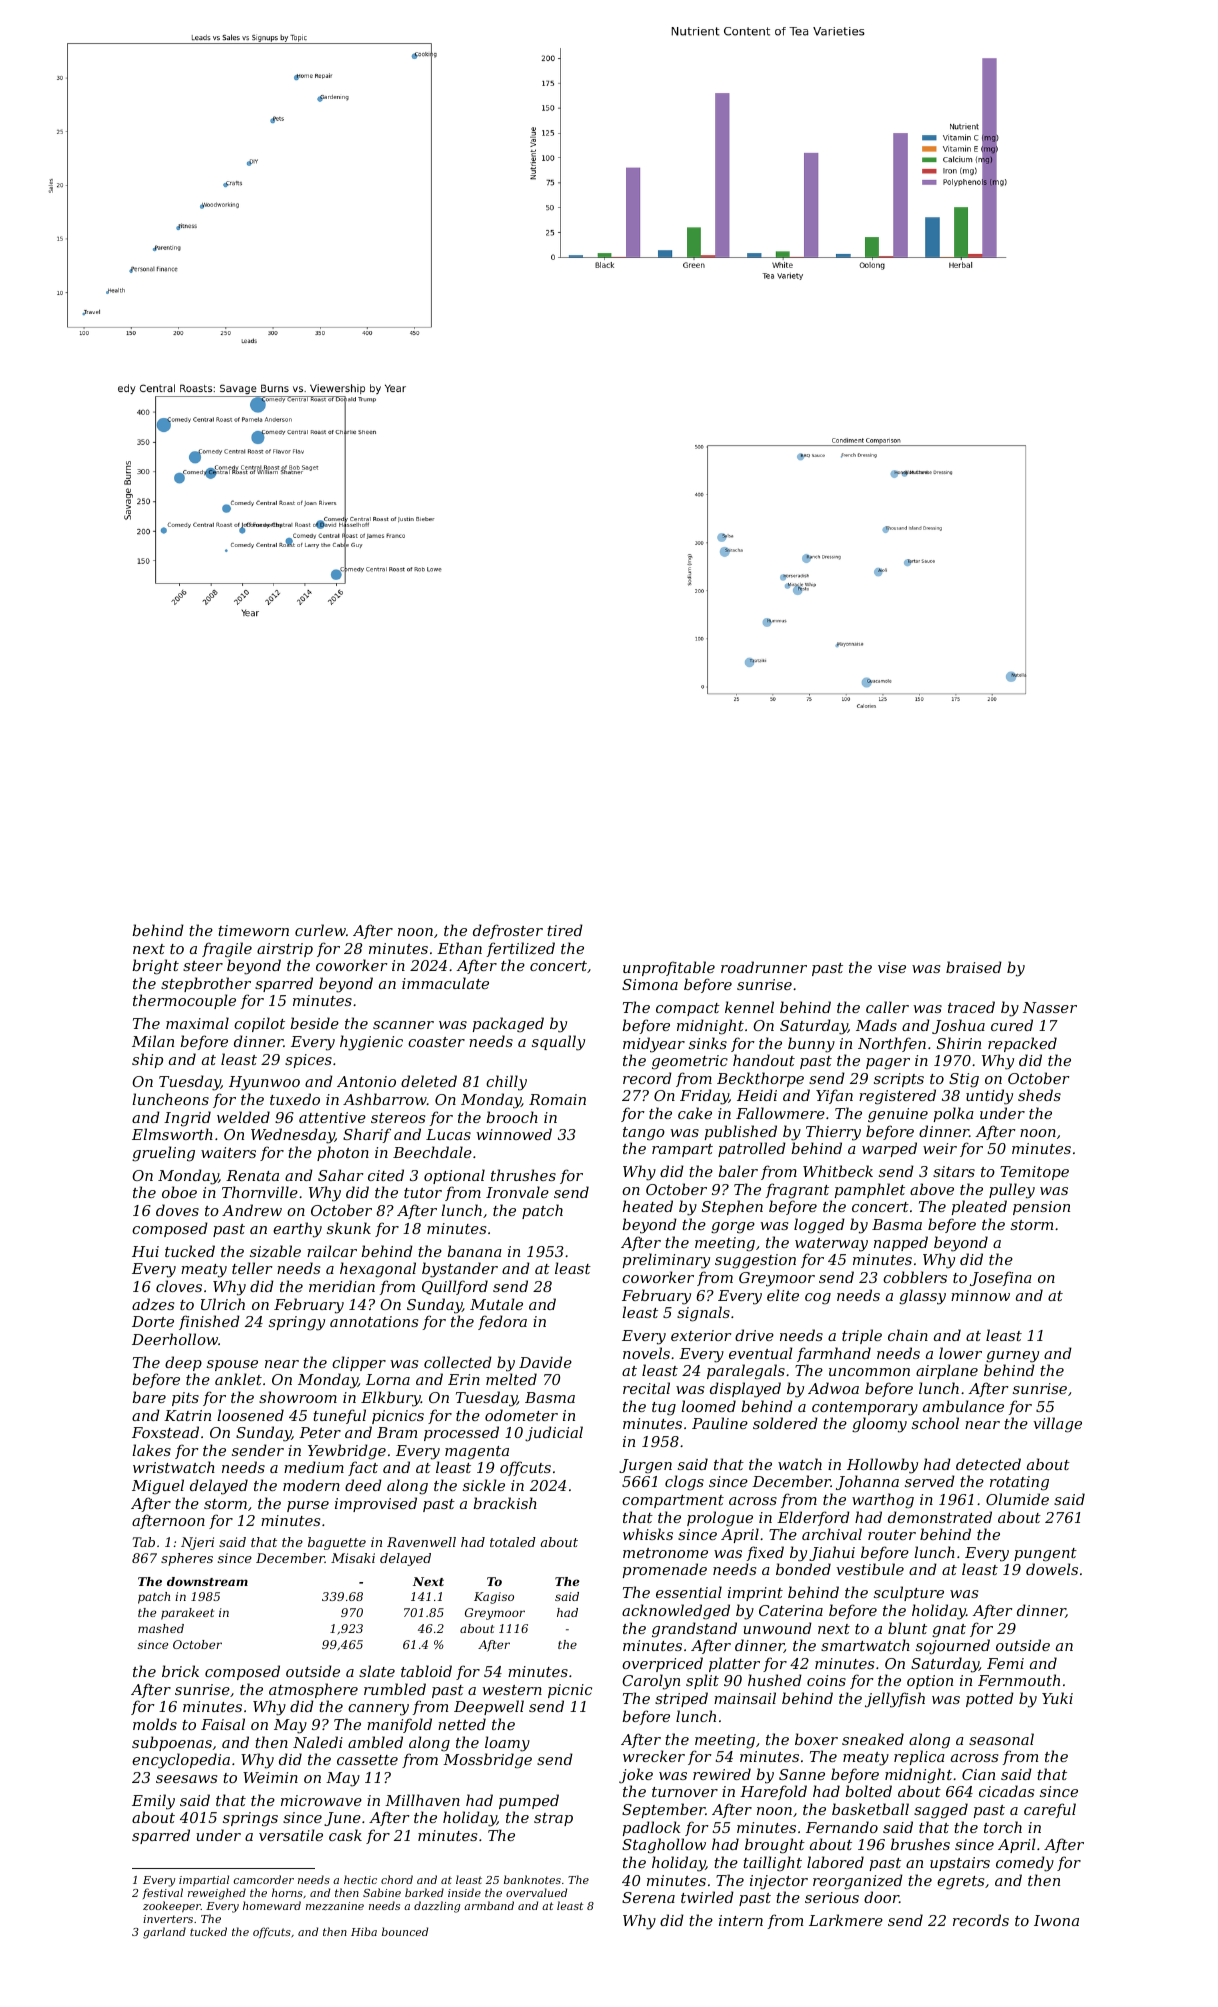 This image has width=1218, height=2007. What do you see at coordinates (558, 1043) in the image?
I see `squally` at bounding box center [558, 1043].
